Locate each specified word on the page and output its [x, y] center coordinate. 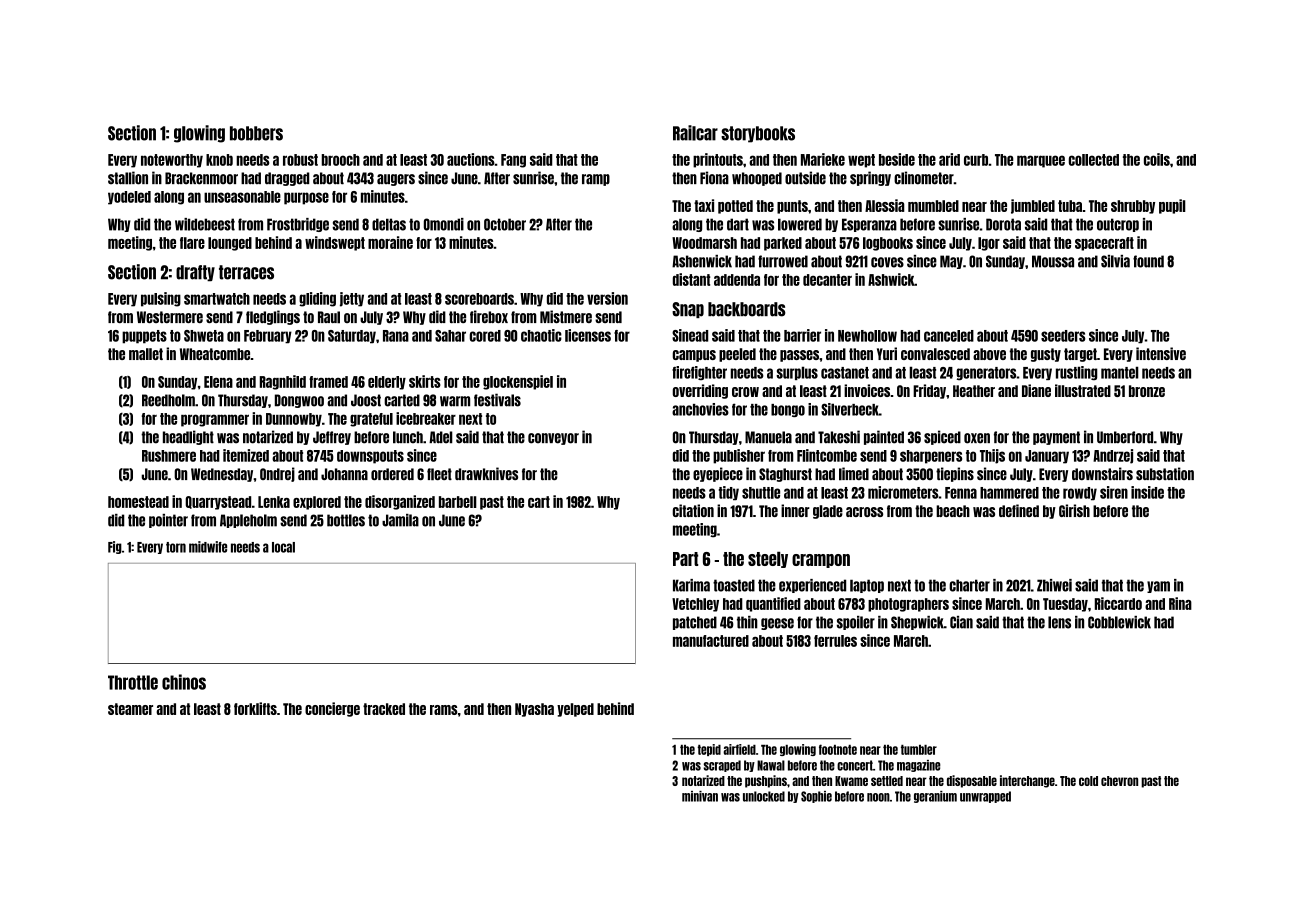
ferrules [835, 641]
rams [444, 710]
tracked [384, 709]
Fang [513, 161]
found [1148, 261]
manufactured [711, 641]
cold [1088, 781]
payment [1056, 438]
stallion [128, 178]
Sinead [690, 335]
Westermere [170, 317]
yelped [575, 710]
